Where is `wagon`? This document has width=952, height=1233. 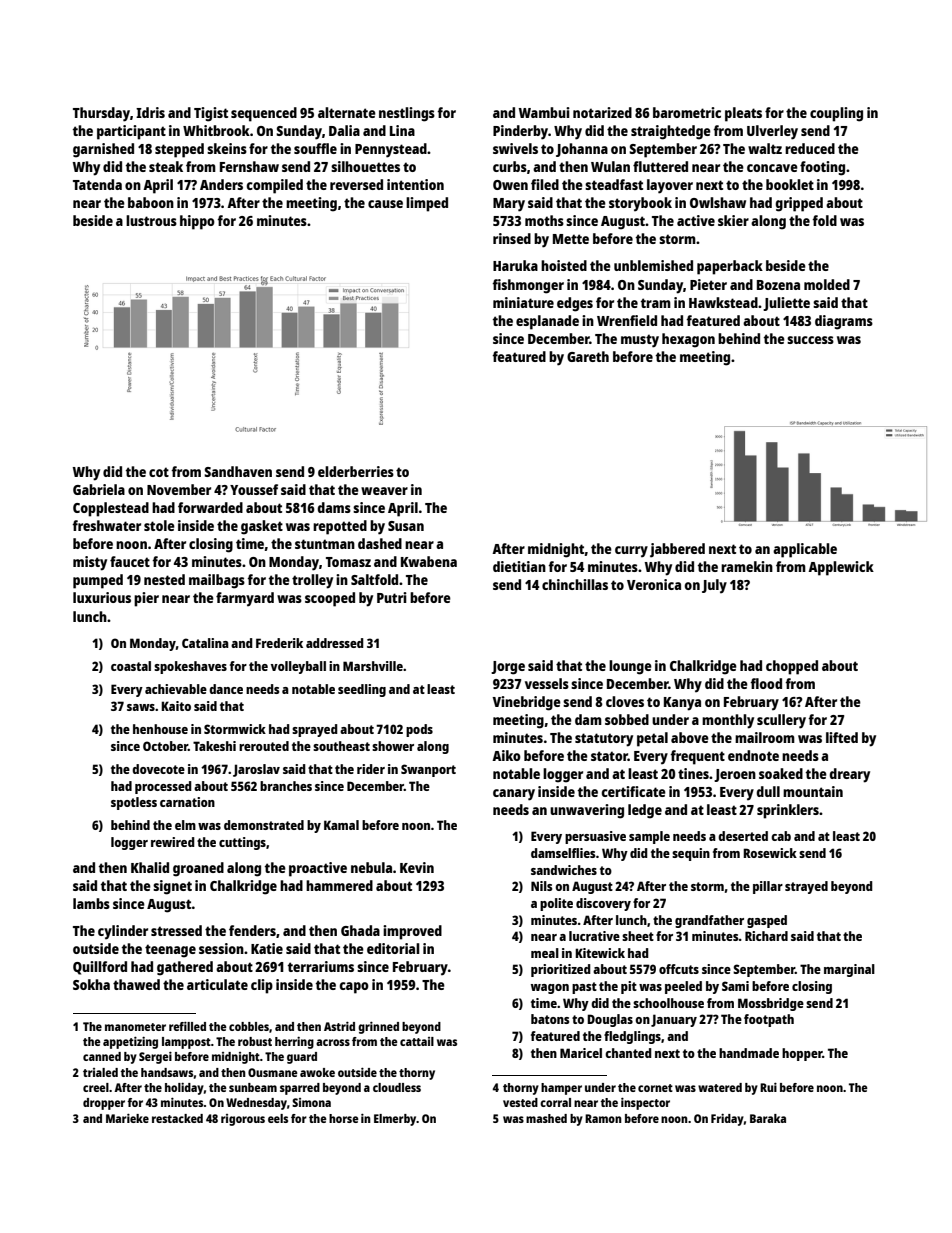
wagon is located at coordinates (550, 989).
